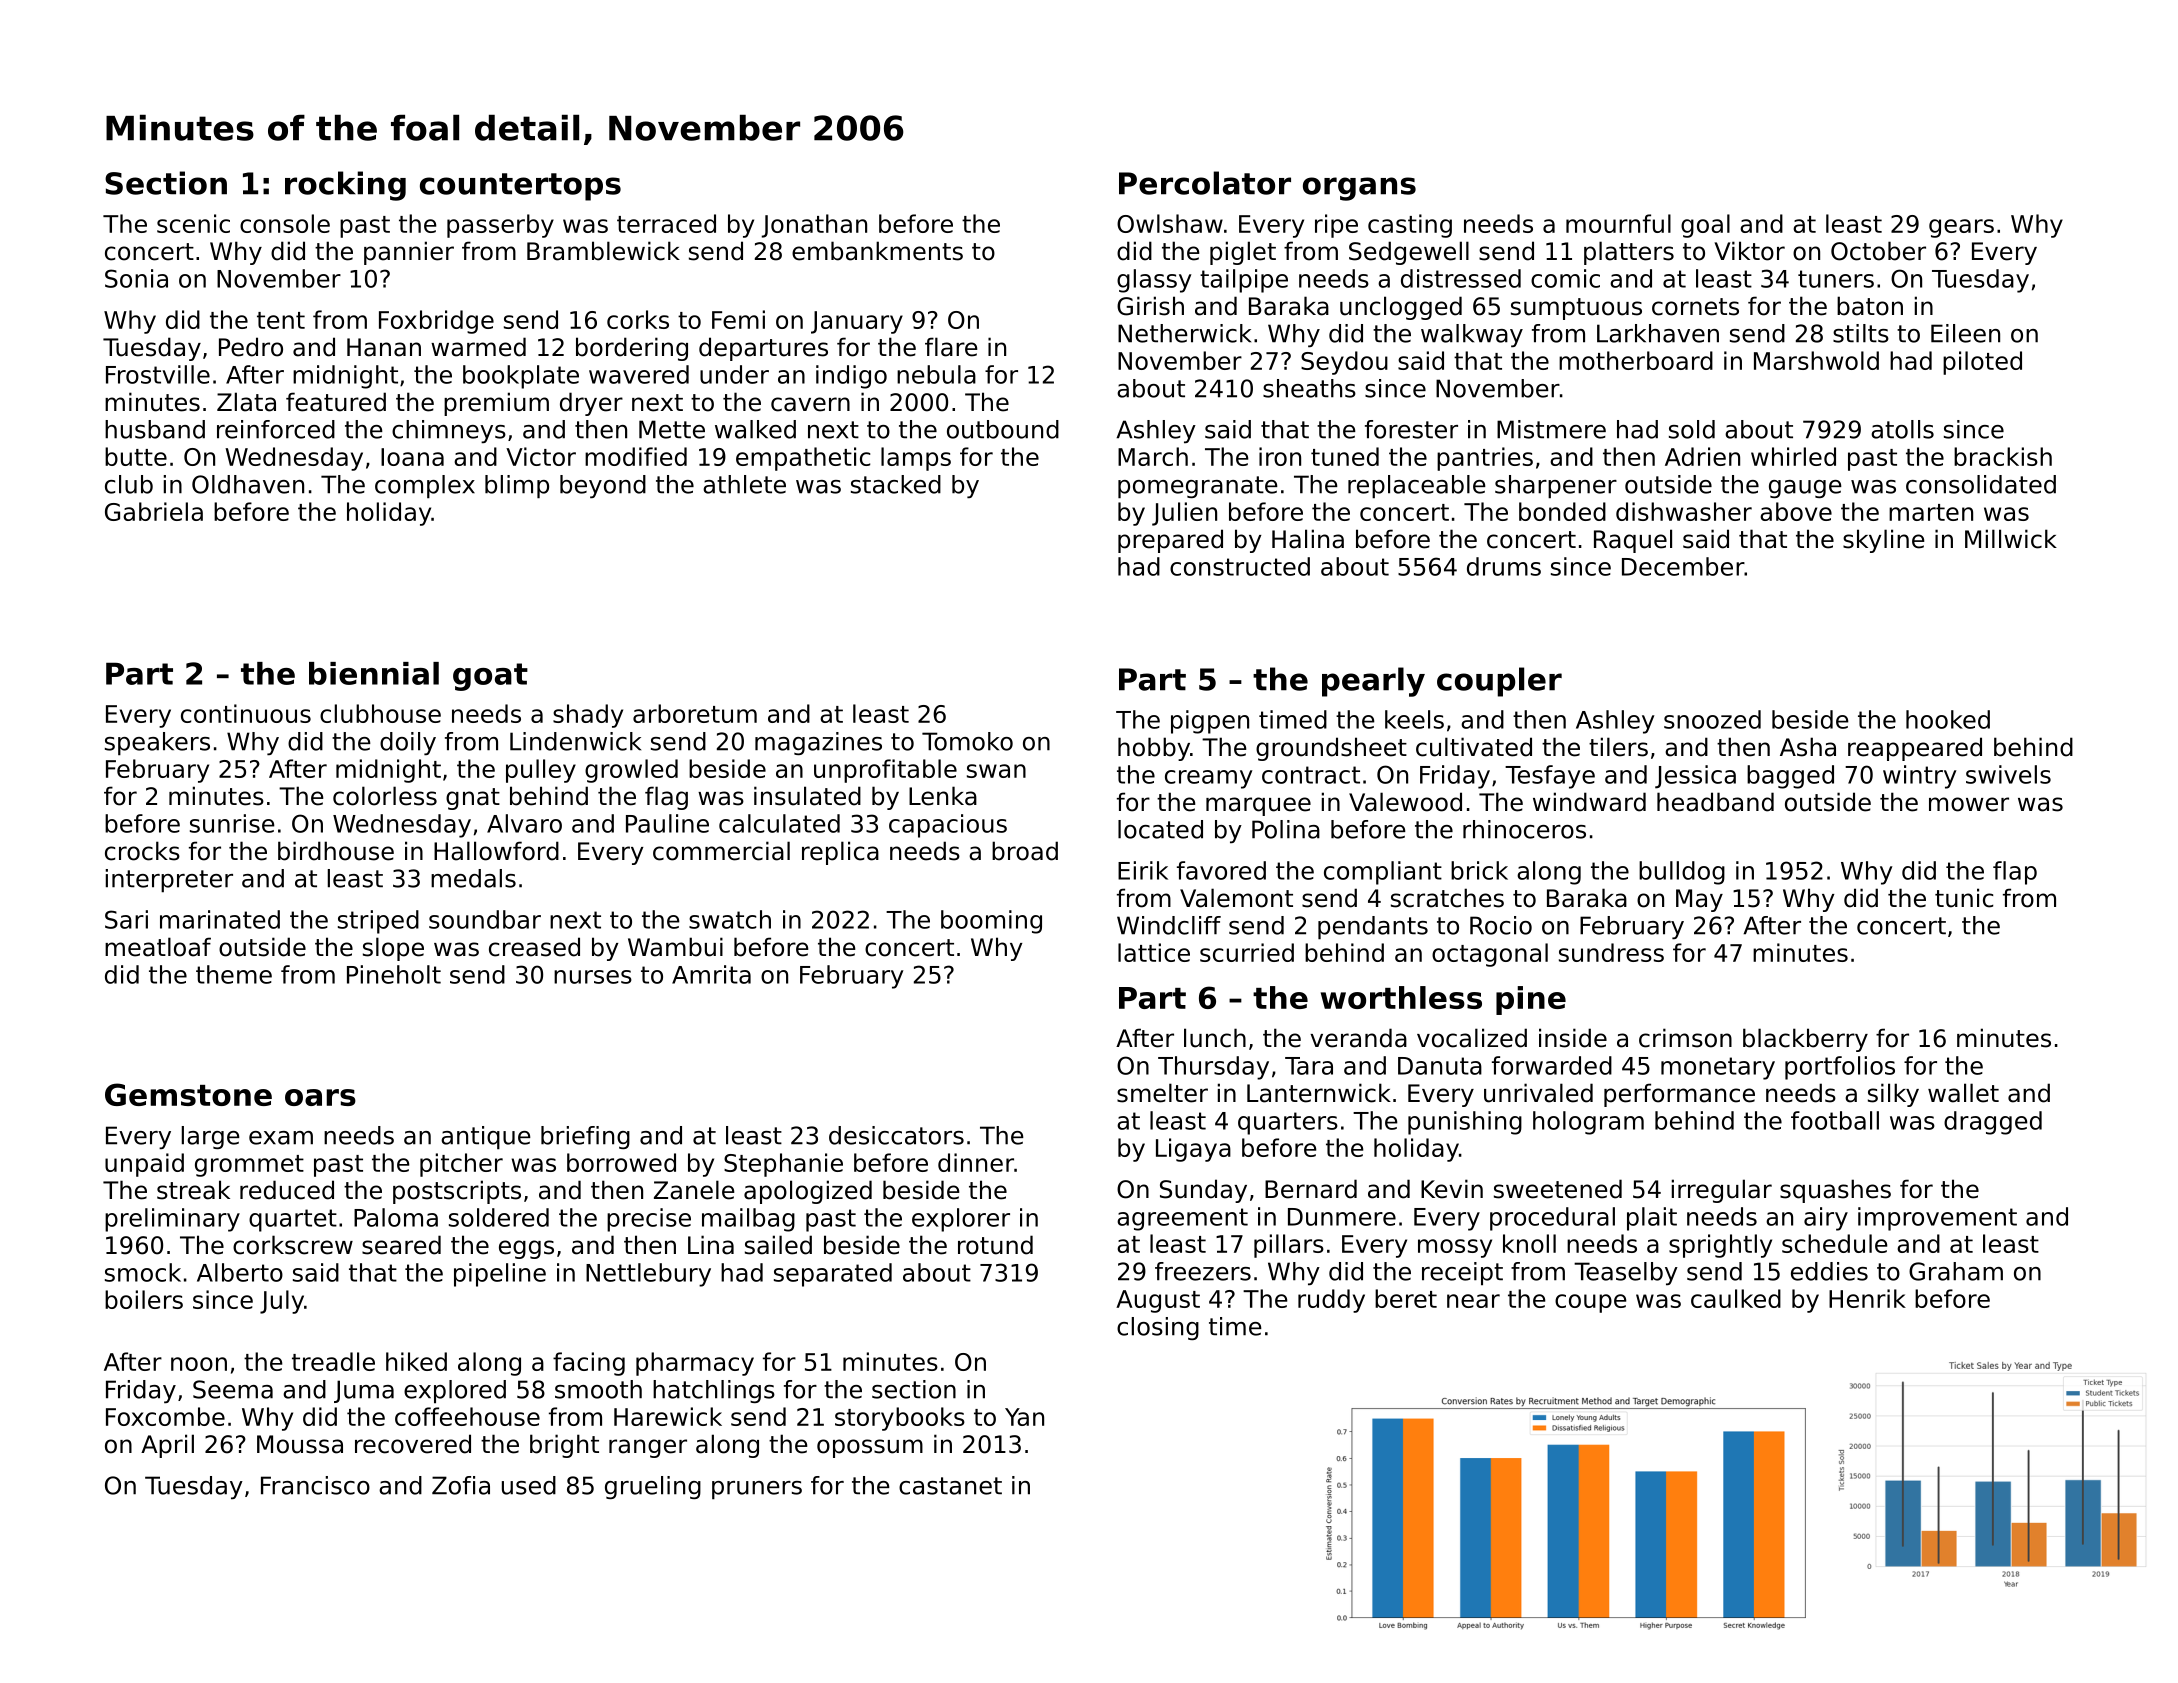 The height and width of the screenshot is (1683, 2178). What do you see at coordinates (1170, 541) in the screenshot?
I see `prepared` at bounding box center [1170, 541].
